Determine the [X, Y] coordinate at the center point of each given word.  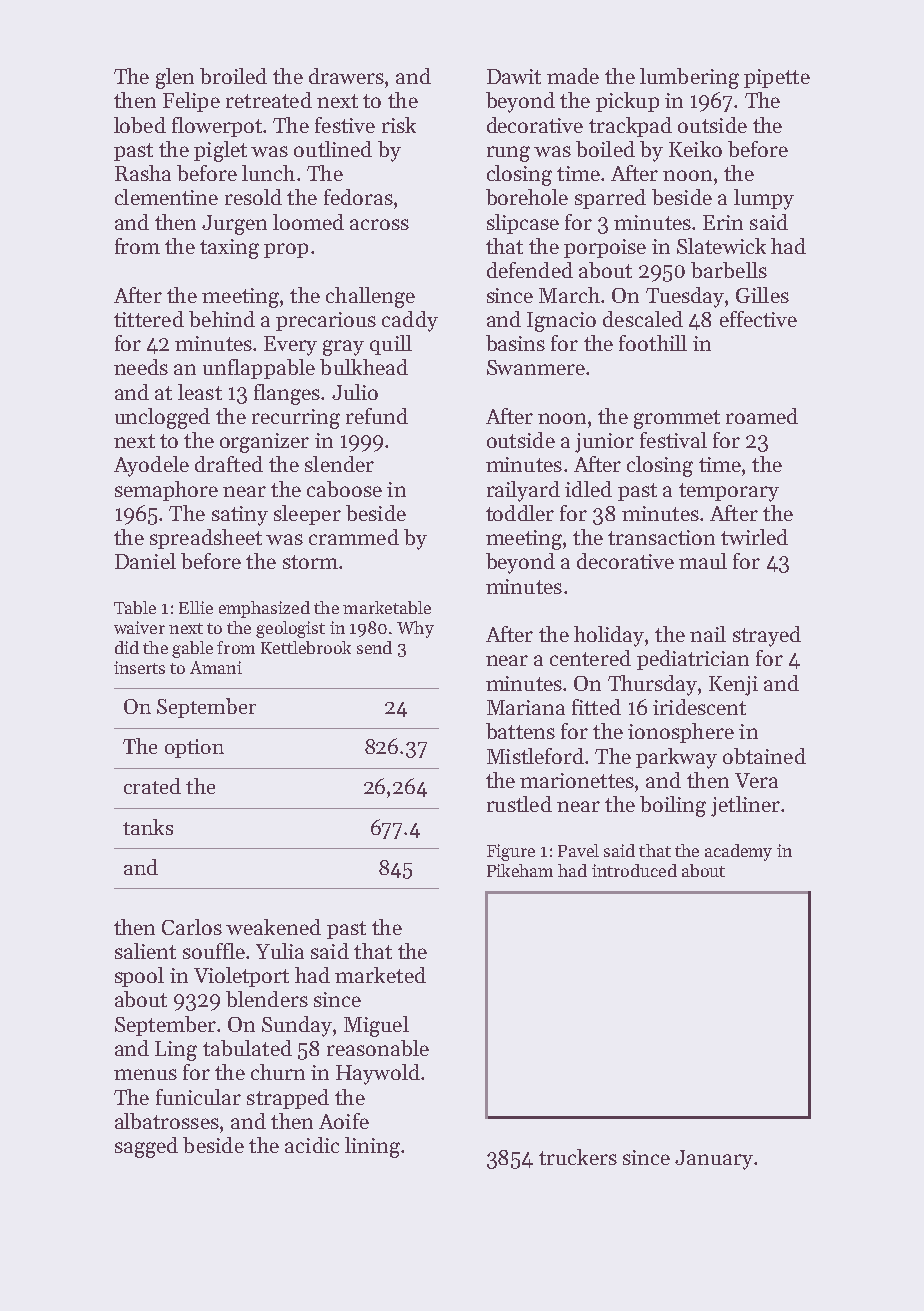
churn [278, 1072]
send [374, 647]
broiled [233, 76]
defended [530, 270]
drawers [346, 76]
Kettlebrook [306, 647]
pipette [777, 78]
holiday [609, 636]
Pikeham [520, 870]
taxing [229, 249]
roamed [762, 416]
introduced [634, 870]
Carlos [192, 927]
